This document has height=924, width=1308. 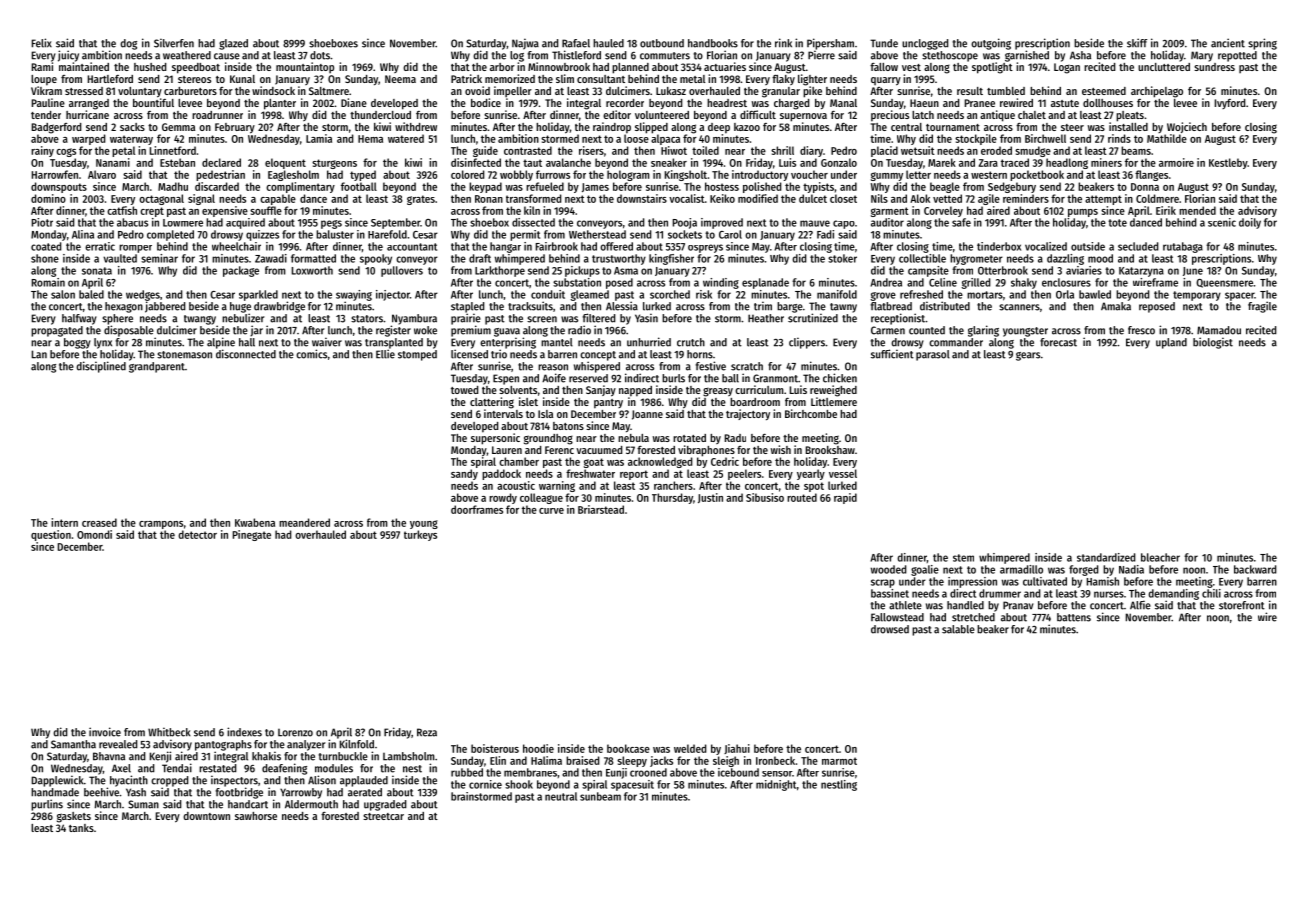 What do you see at coordinates (42, 43) in the document?
I see `Felix` at bounding box center [42, 43].
